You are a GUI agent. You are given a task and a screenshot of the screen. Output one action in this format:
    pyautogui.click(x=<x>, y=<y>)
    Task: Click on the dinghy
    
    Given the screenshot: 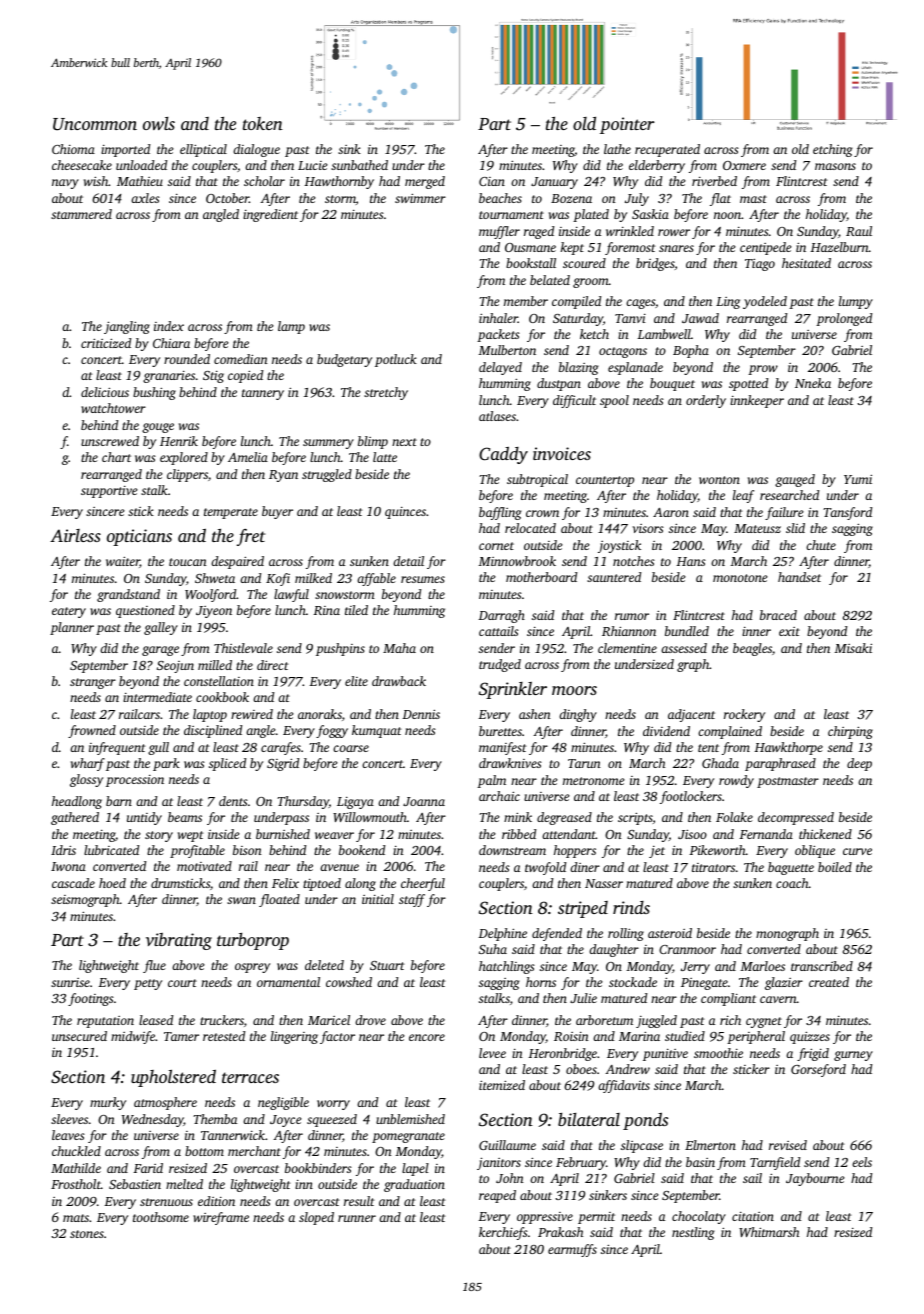 What is the action you would take?
    pyautogui.click(x=578, y=715)
